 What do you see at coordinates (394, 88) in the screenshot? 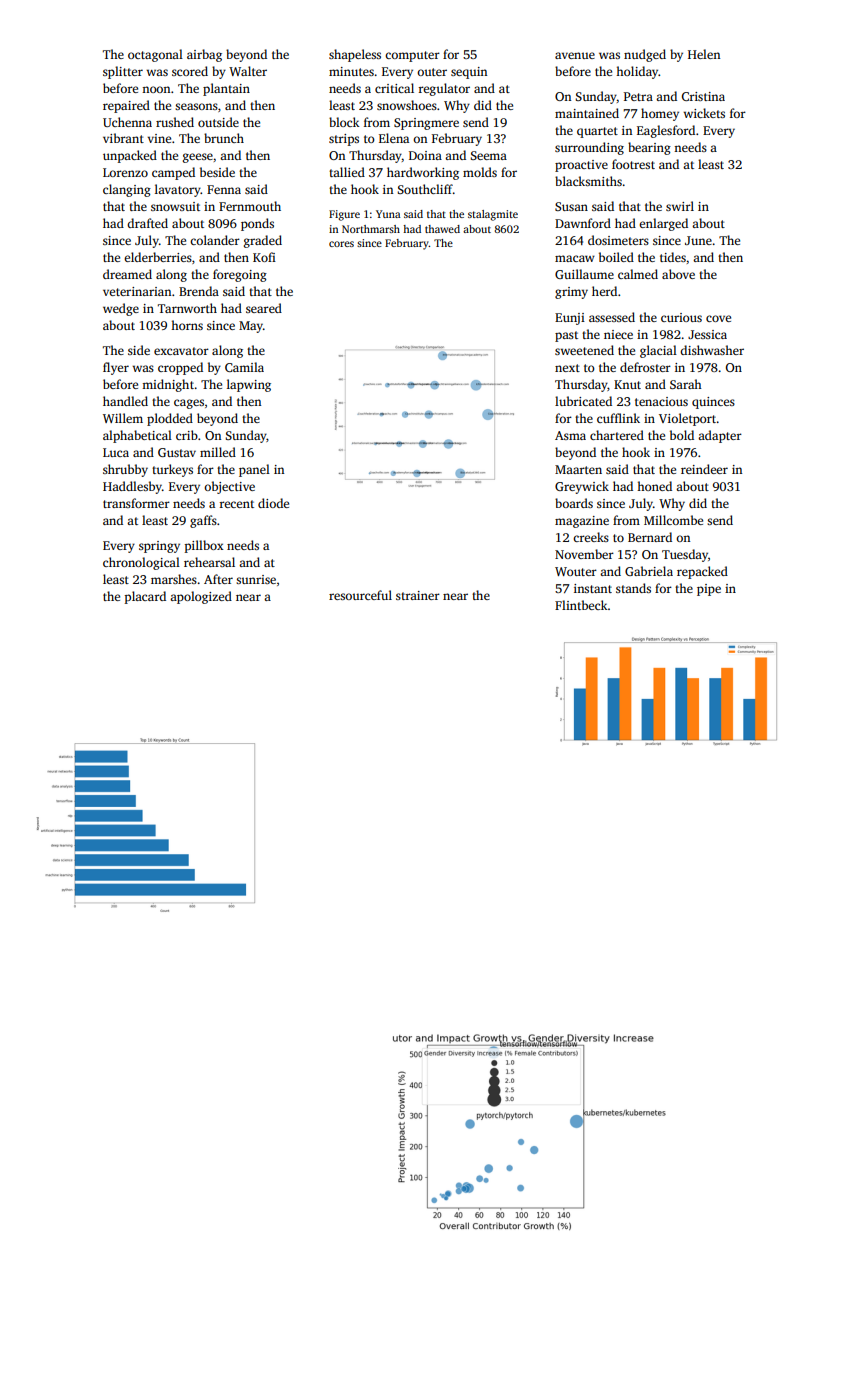
I see `critical` at bounding box center [394, 88].
